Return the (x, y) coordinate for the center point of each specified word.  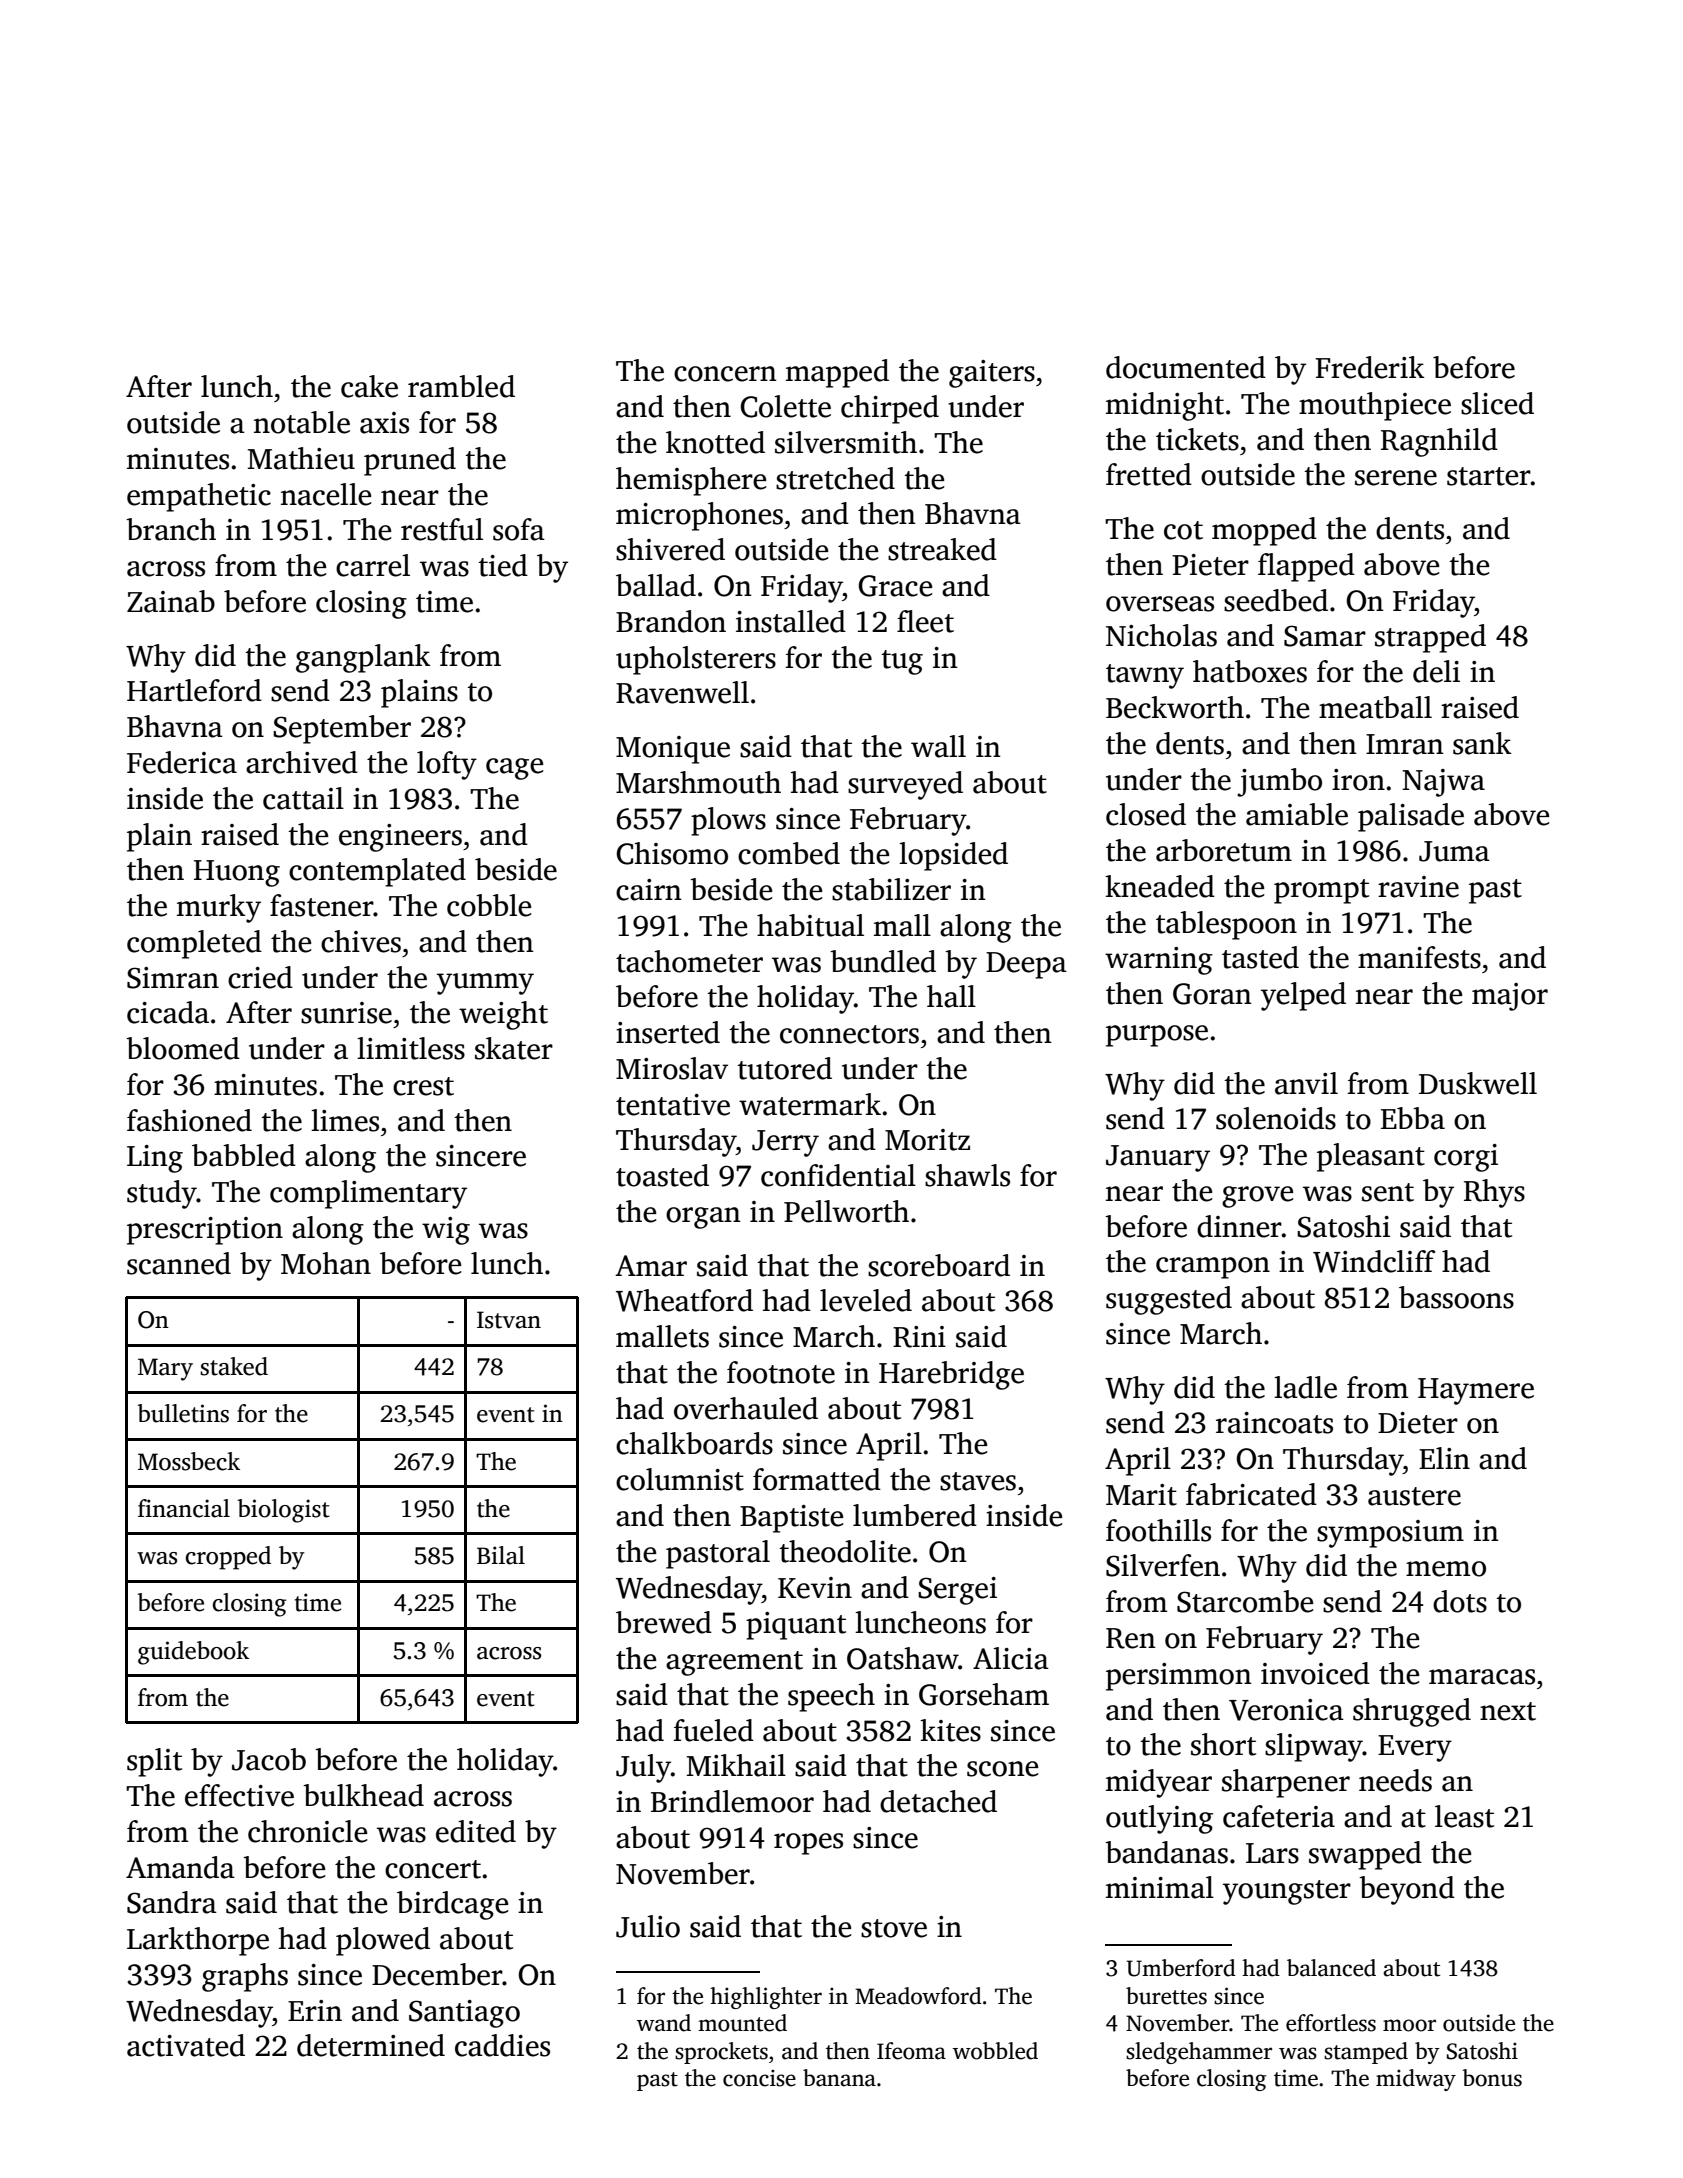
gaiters (992, 374)
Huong (237, 873)
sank (1482, 743)
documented (1186, 367)
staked (234, 1366)
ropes (808, 1844)
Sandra (172, 1902)
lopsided (953, 856)
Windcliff (1374, 1261)
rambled (461, 386)
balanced (1331, 1968)
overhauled (746, 1408)
